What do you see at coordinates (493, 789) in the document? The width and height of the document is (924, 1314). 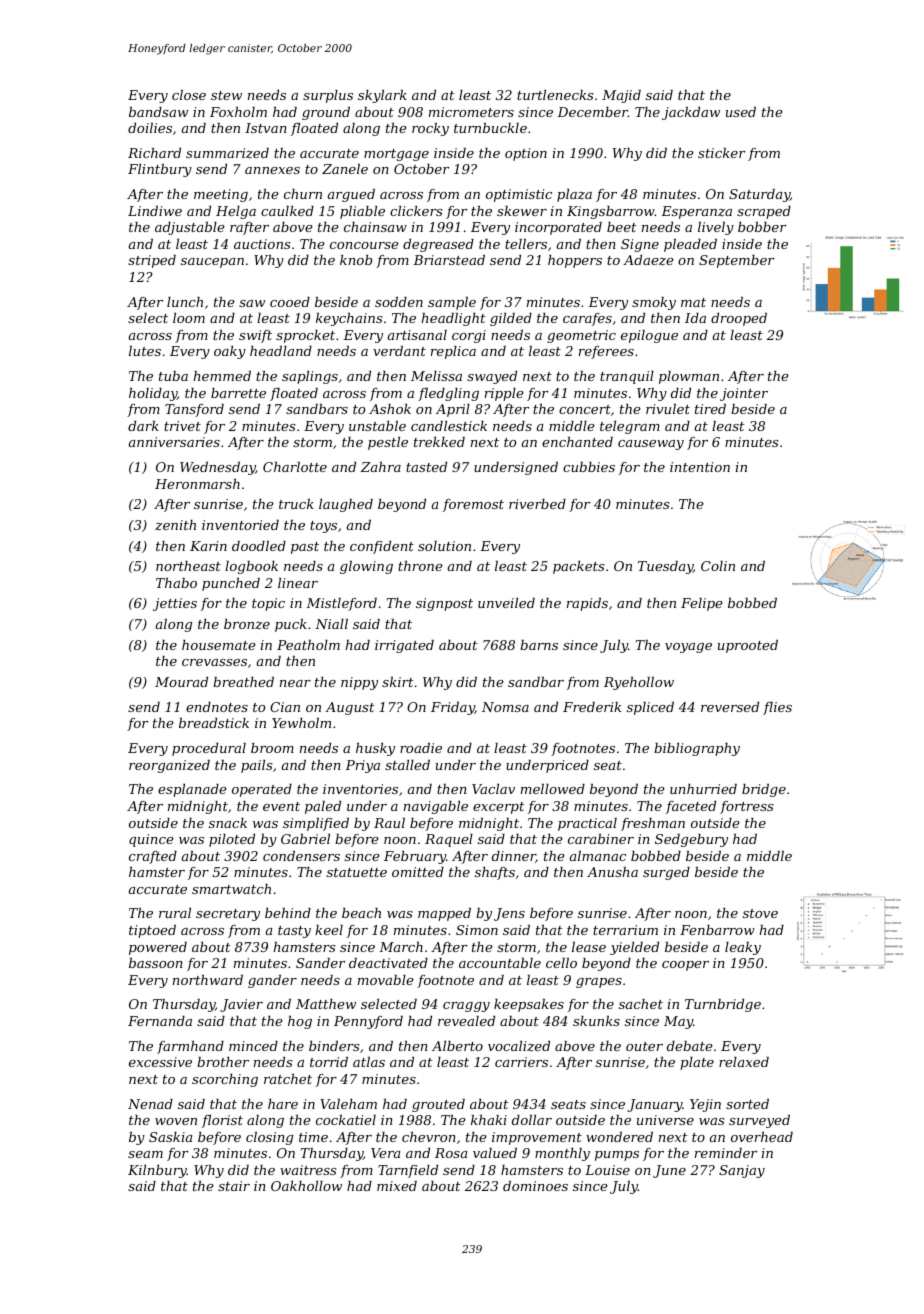 I see `Vaclav` at bounding box center [493, 789].
